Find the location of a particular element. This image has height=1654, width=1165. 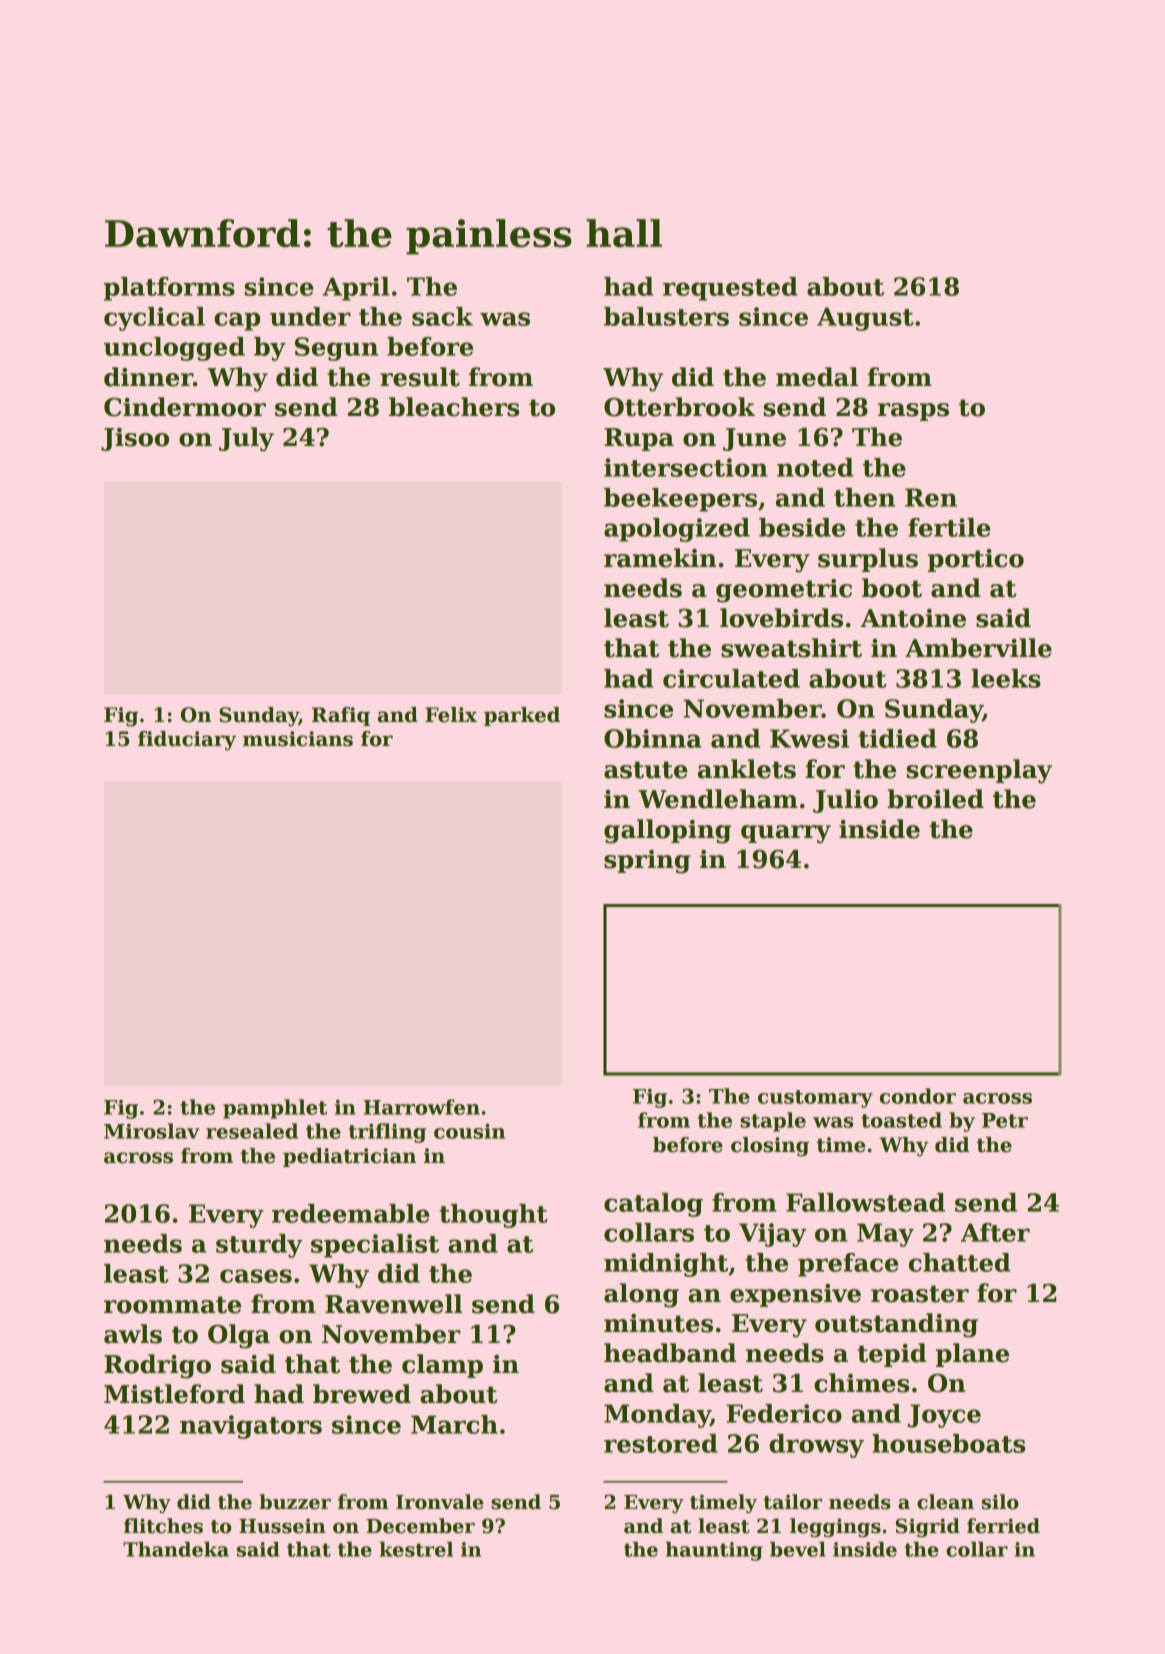

navigators is located at coordinates (251, 1427).
